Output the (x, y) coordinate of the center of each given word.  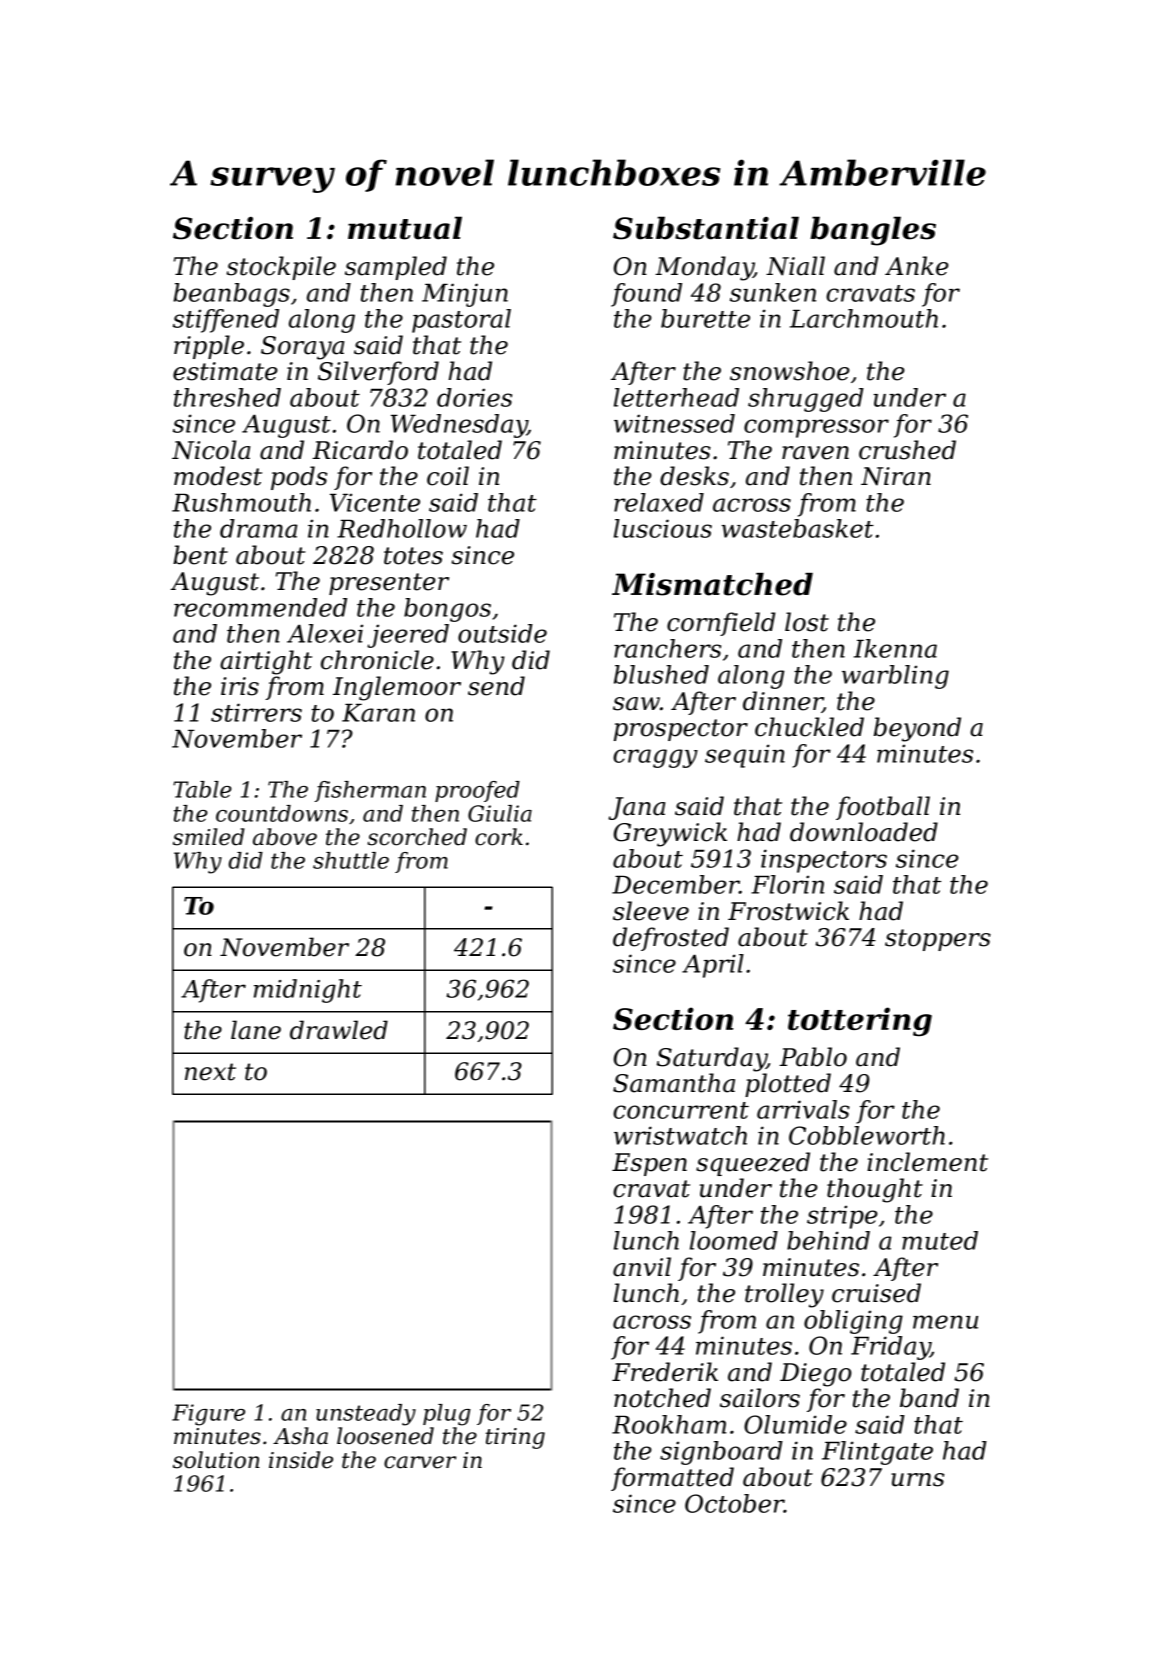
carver (420, 1462)
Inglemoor (397, 688)
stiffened (226, 321)
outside (502, 633)
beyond (917, 729)
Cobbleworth (867, 1135)
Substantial (706, 228)
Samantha (674, 1083)
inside (301, 1460)
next (210, 1072)
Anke (917, 266)
